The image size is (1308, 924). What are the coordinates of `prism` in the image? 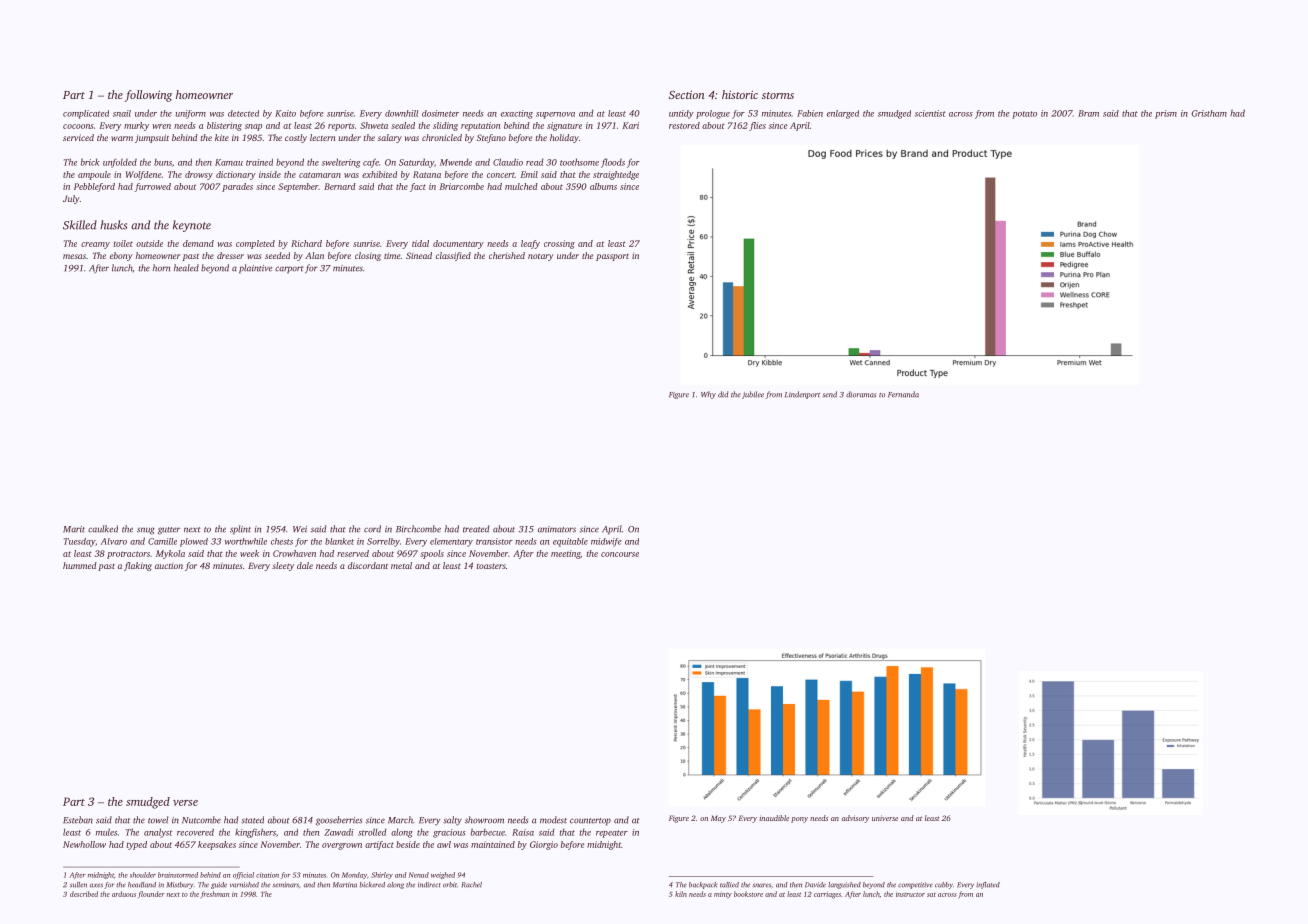 It's located at (1166, 114).
